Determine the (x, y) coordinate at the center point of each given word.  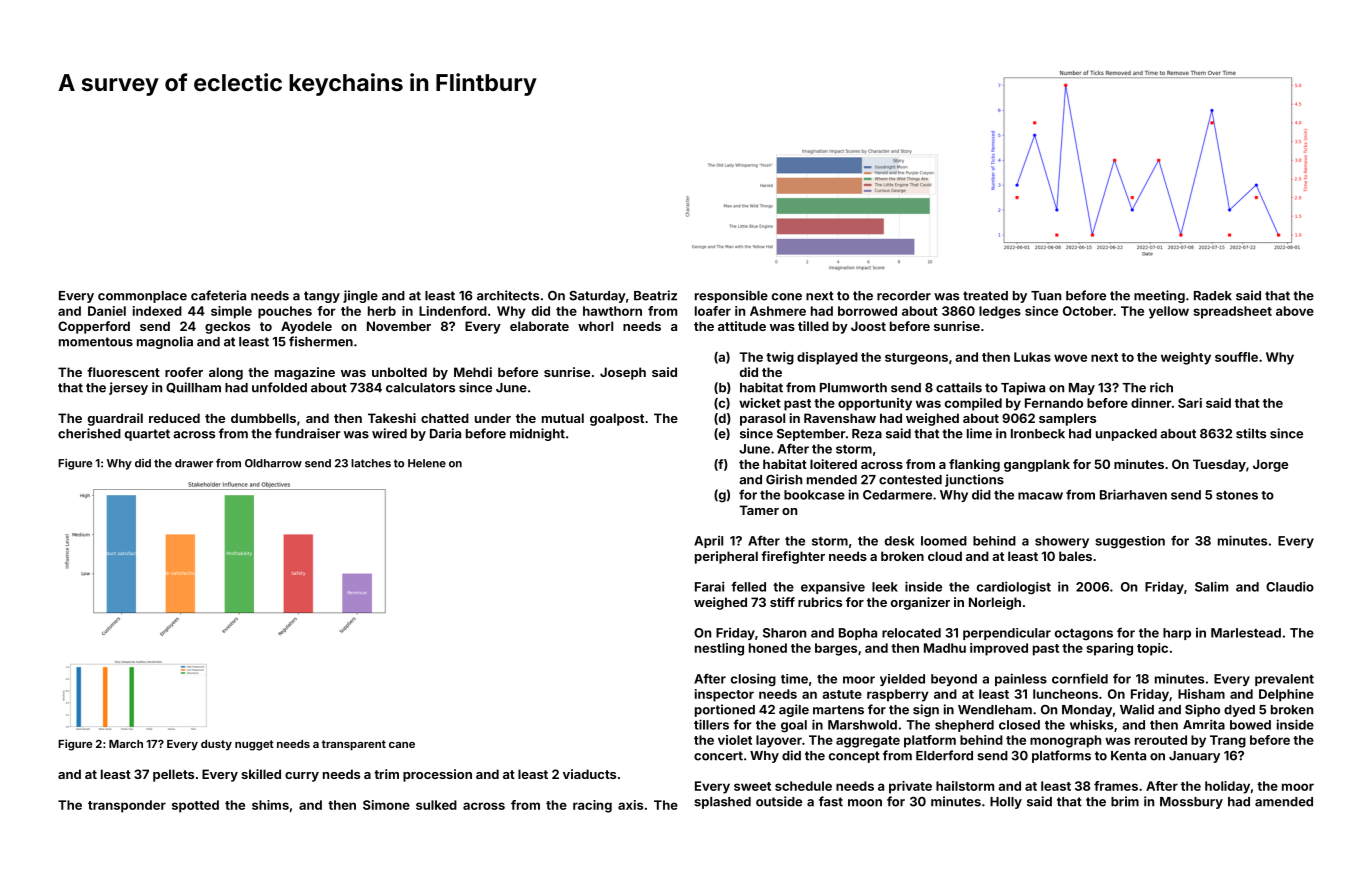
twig (780, 358)
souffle (1236, 357)
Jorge (1270, 465)
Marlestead (1246, 633)
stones (1237, 495)
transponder (127, 806)
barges (836, 649)
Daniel (107, 311)
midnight (537, 434)
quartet (147, 435)
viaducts (589, 774)
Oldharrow (273, 463)
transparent (354, 745)
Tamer (759, 510)
